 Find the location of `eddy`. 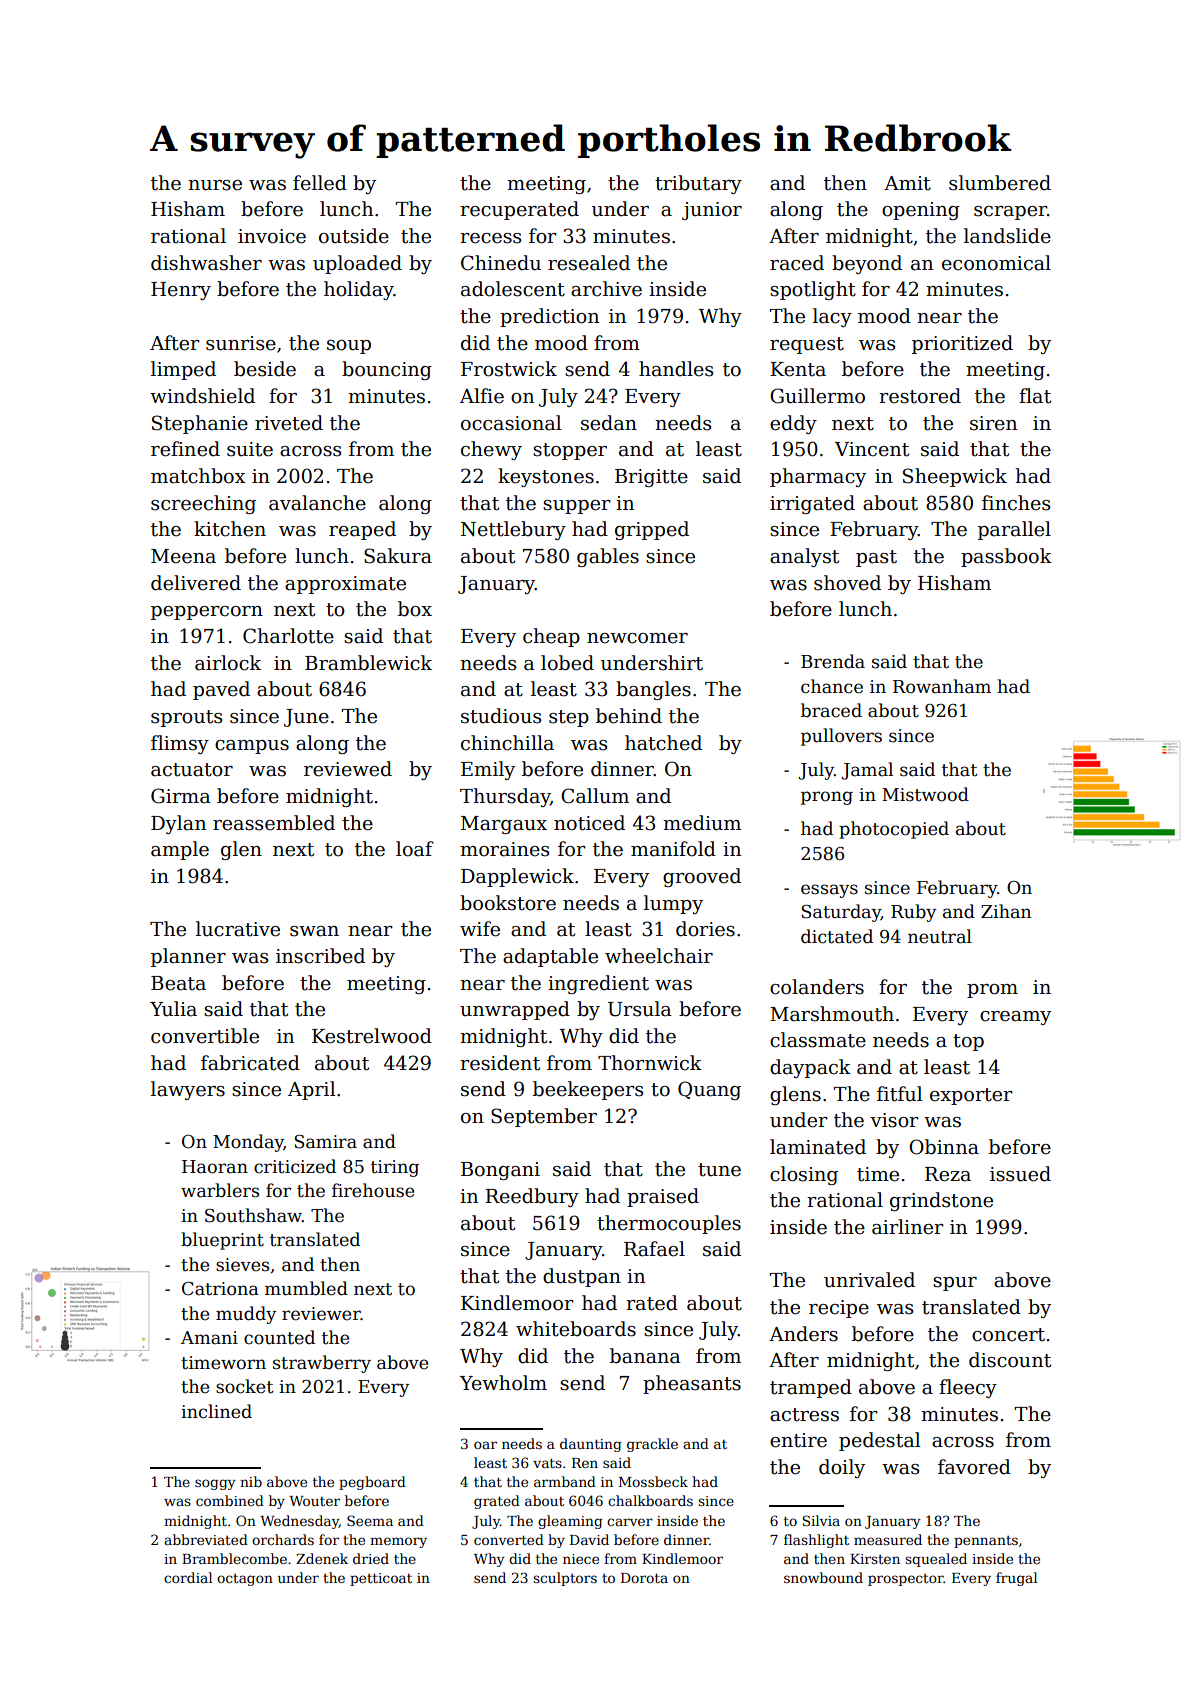

eddy is located at coordinates (793, 424).
